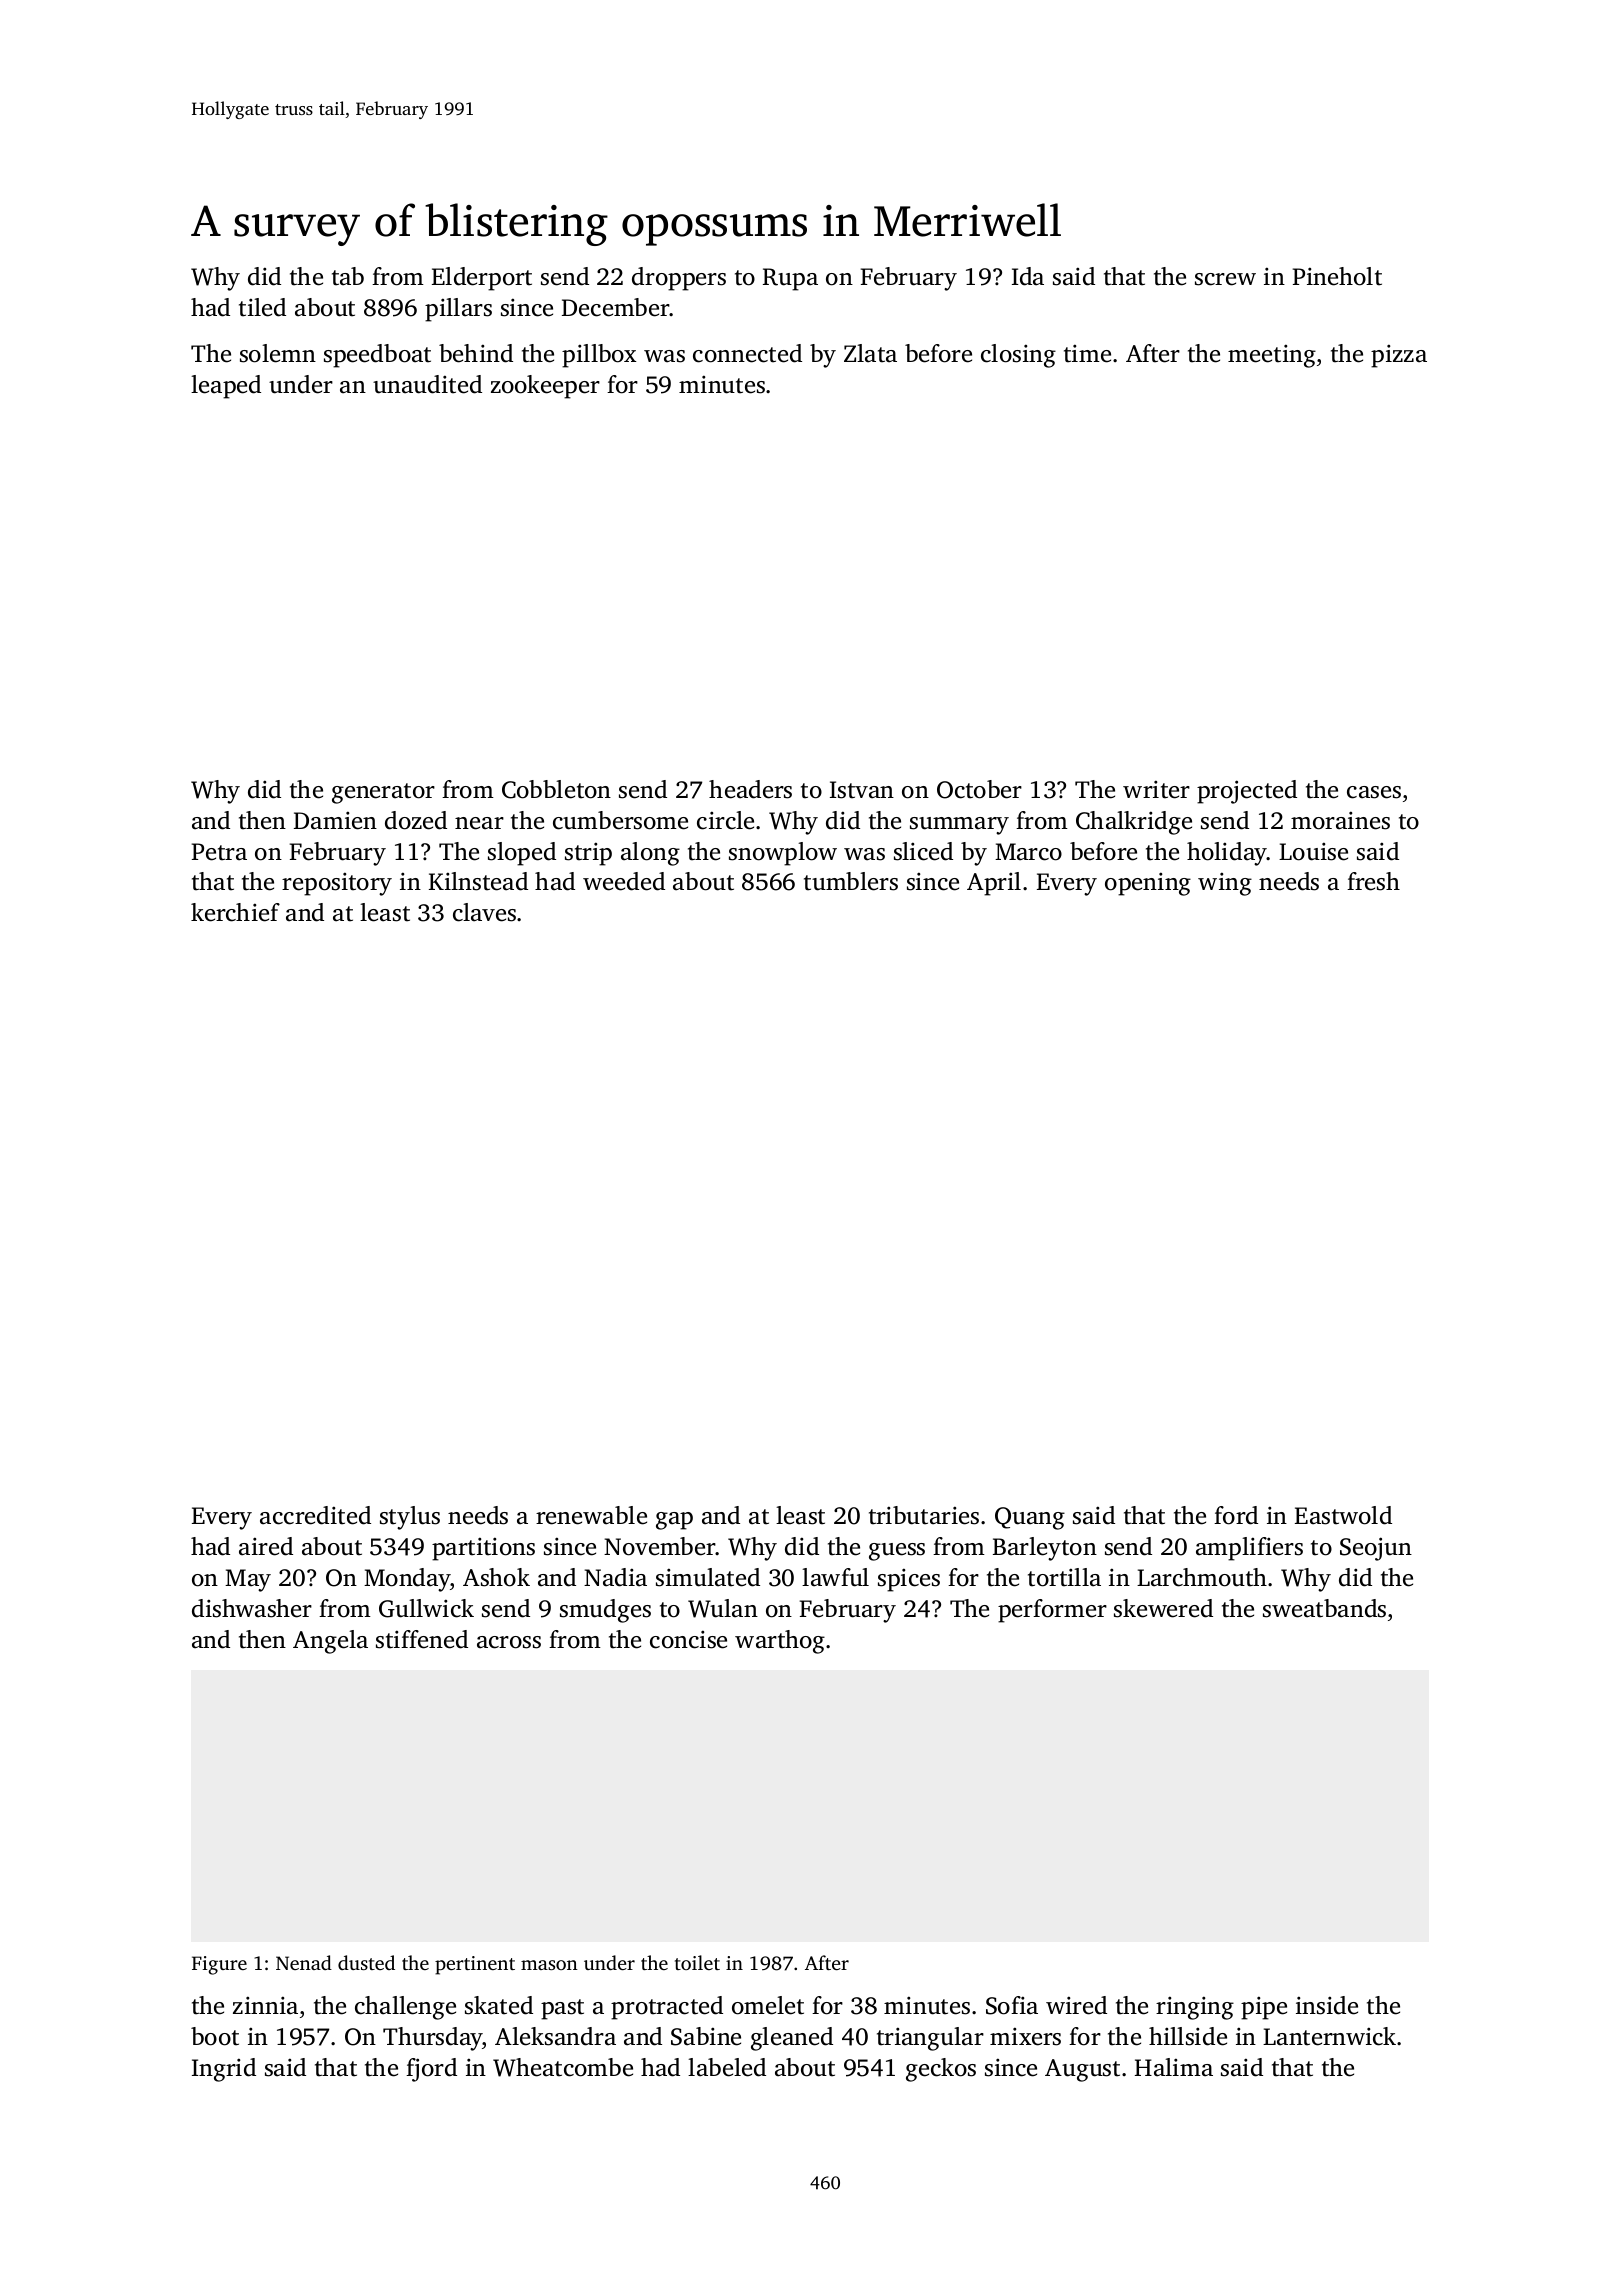 This page has width=1620, height=2292. Describe the element at coordinates (1327, 2005) in the page. I see `inside` at that location.
